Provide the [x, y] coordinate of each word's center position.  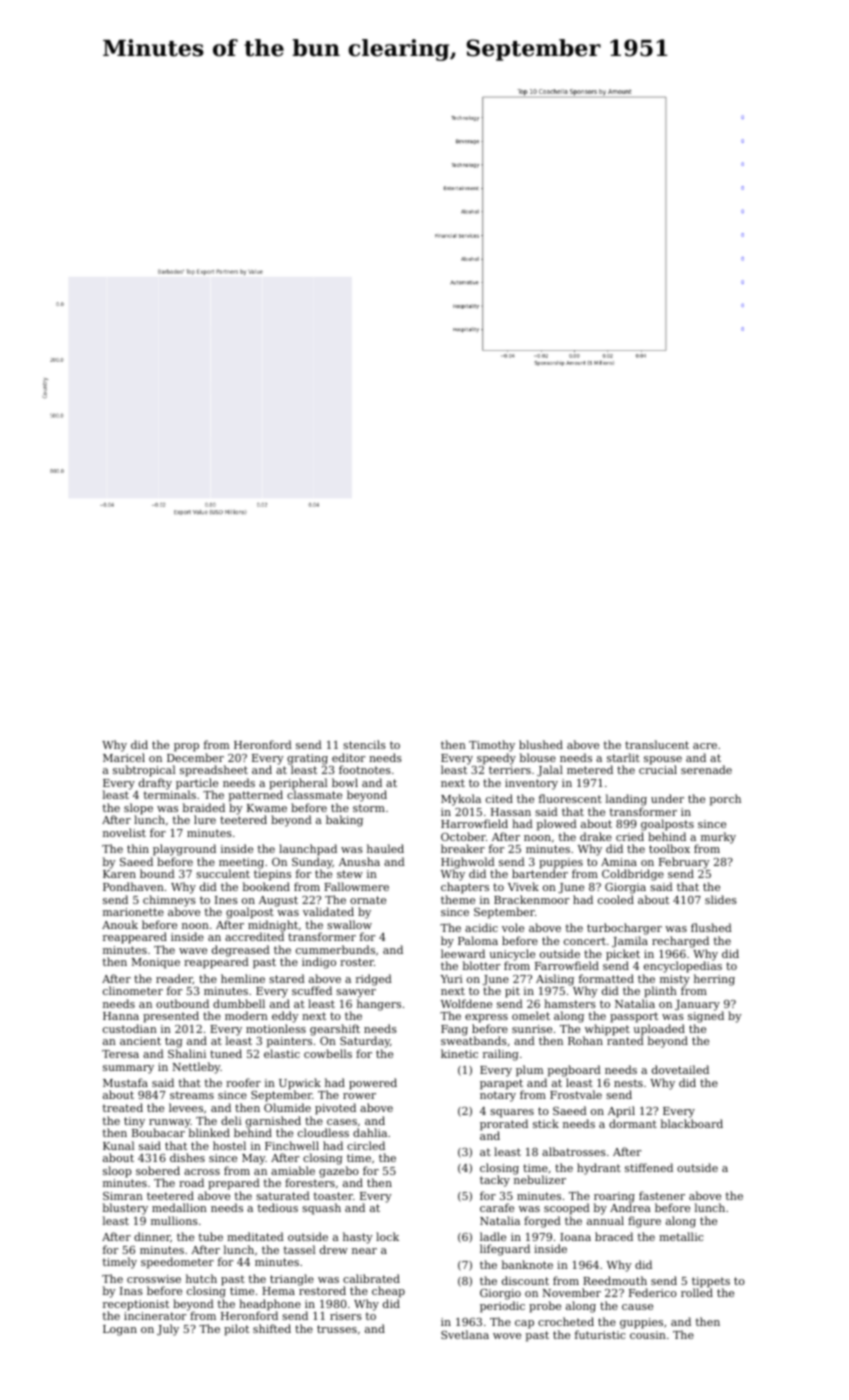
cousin [648, 1335]
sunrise [532, 1029]
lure [205, 819]
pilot [236, 1330]
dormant [633, 1123]
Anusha [359, 861]
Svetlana [465, 1334]
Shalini [187, 1053]
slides [721, 899]
